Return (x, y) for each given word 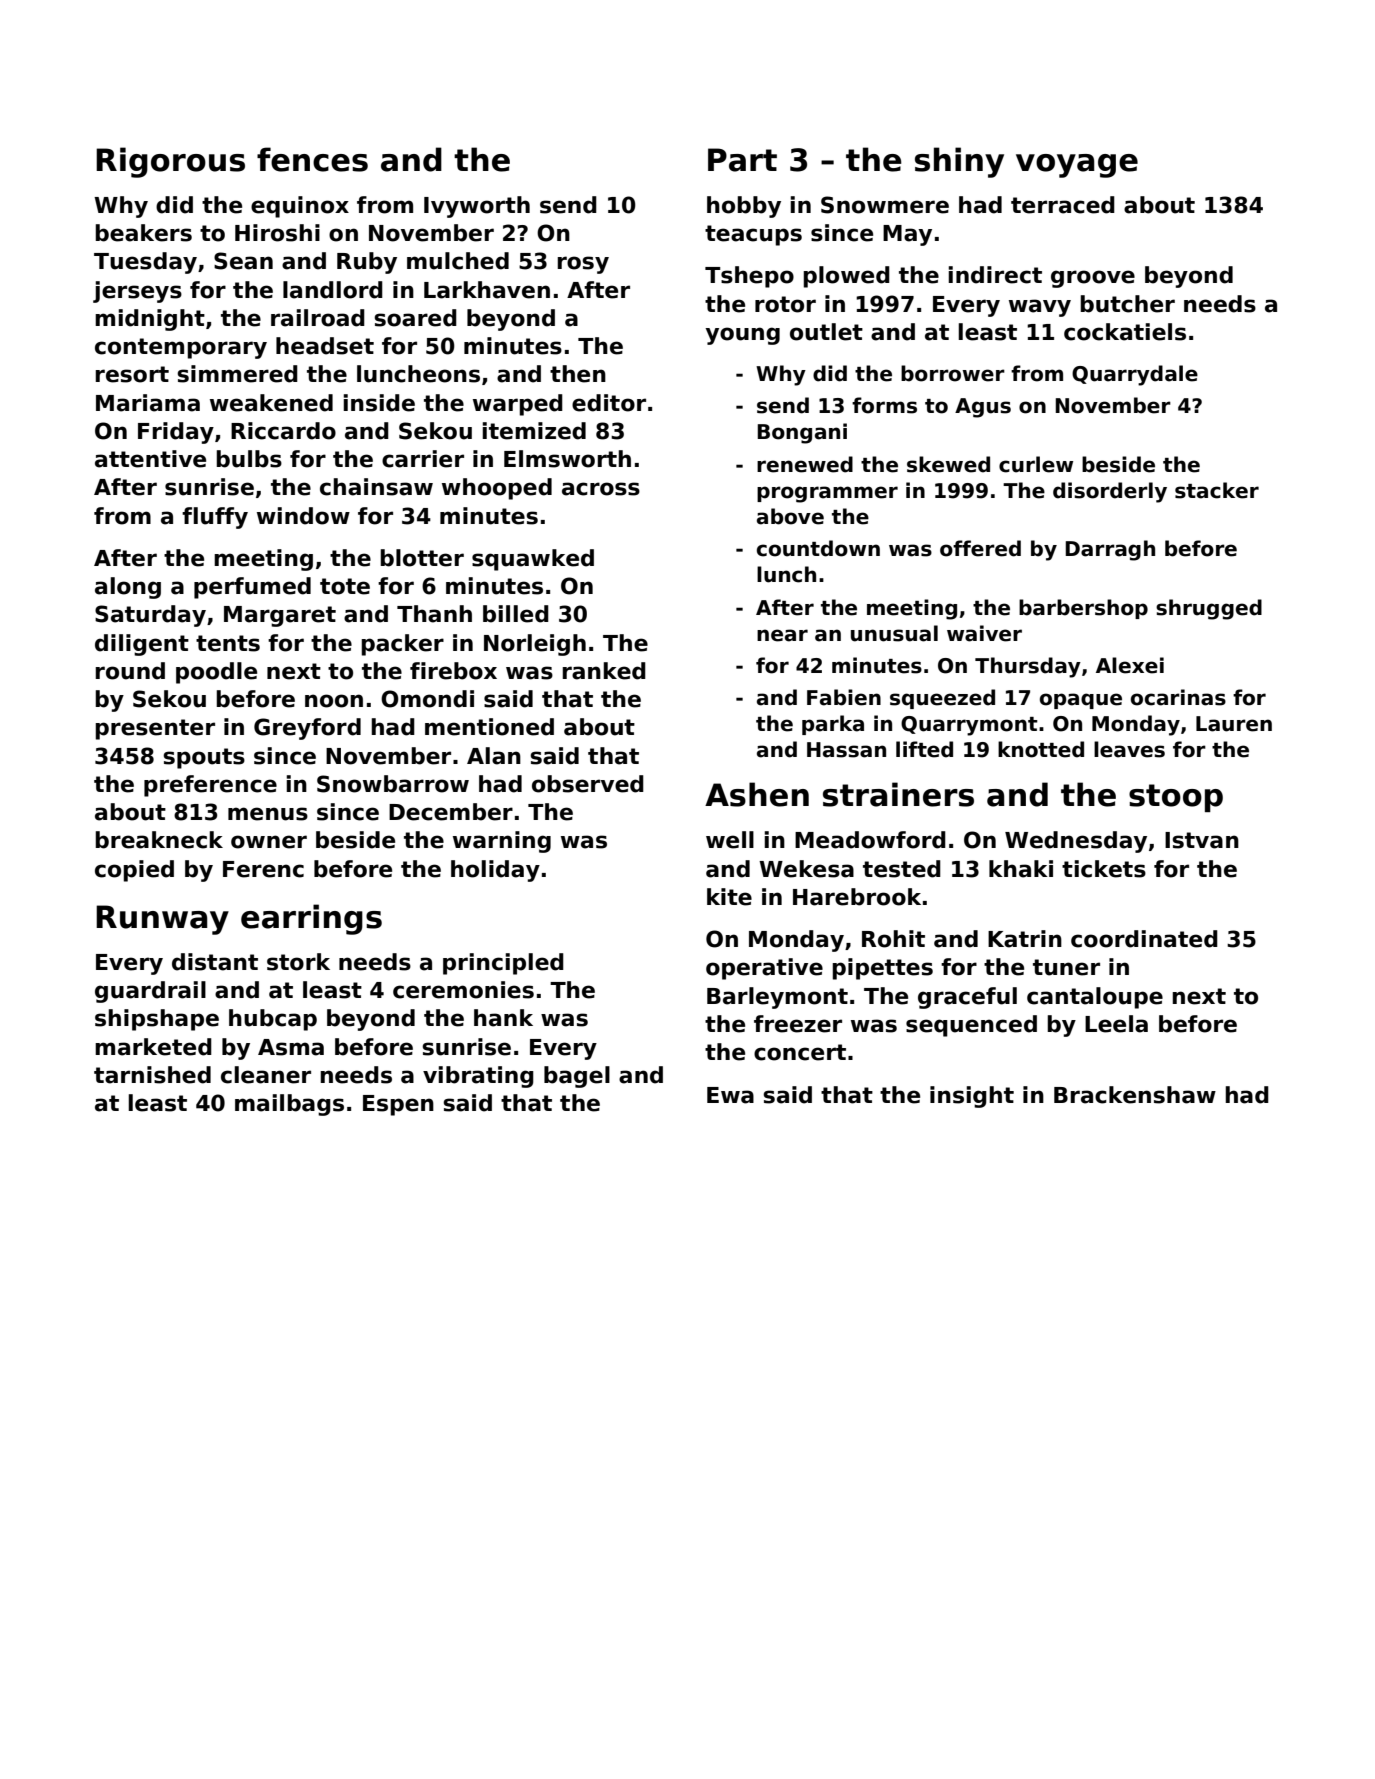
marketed (153, 1047)
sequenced (971, 1026)
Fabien (844, 697)
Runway (162, 920)
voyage (1077, 166)
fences (312, 159)
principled (503, 964)
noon (334, 701)
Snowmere (885, 205)
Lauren (1234, 724)
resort (132, 374)
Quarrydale (1135, 375)
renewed (805, 464)
